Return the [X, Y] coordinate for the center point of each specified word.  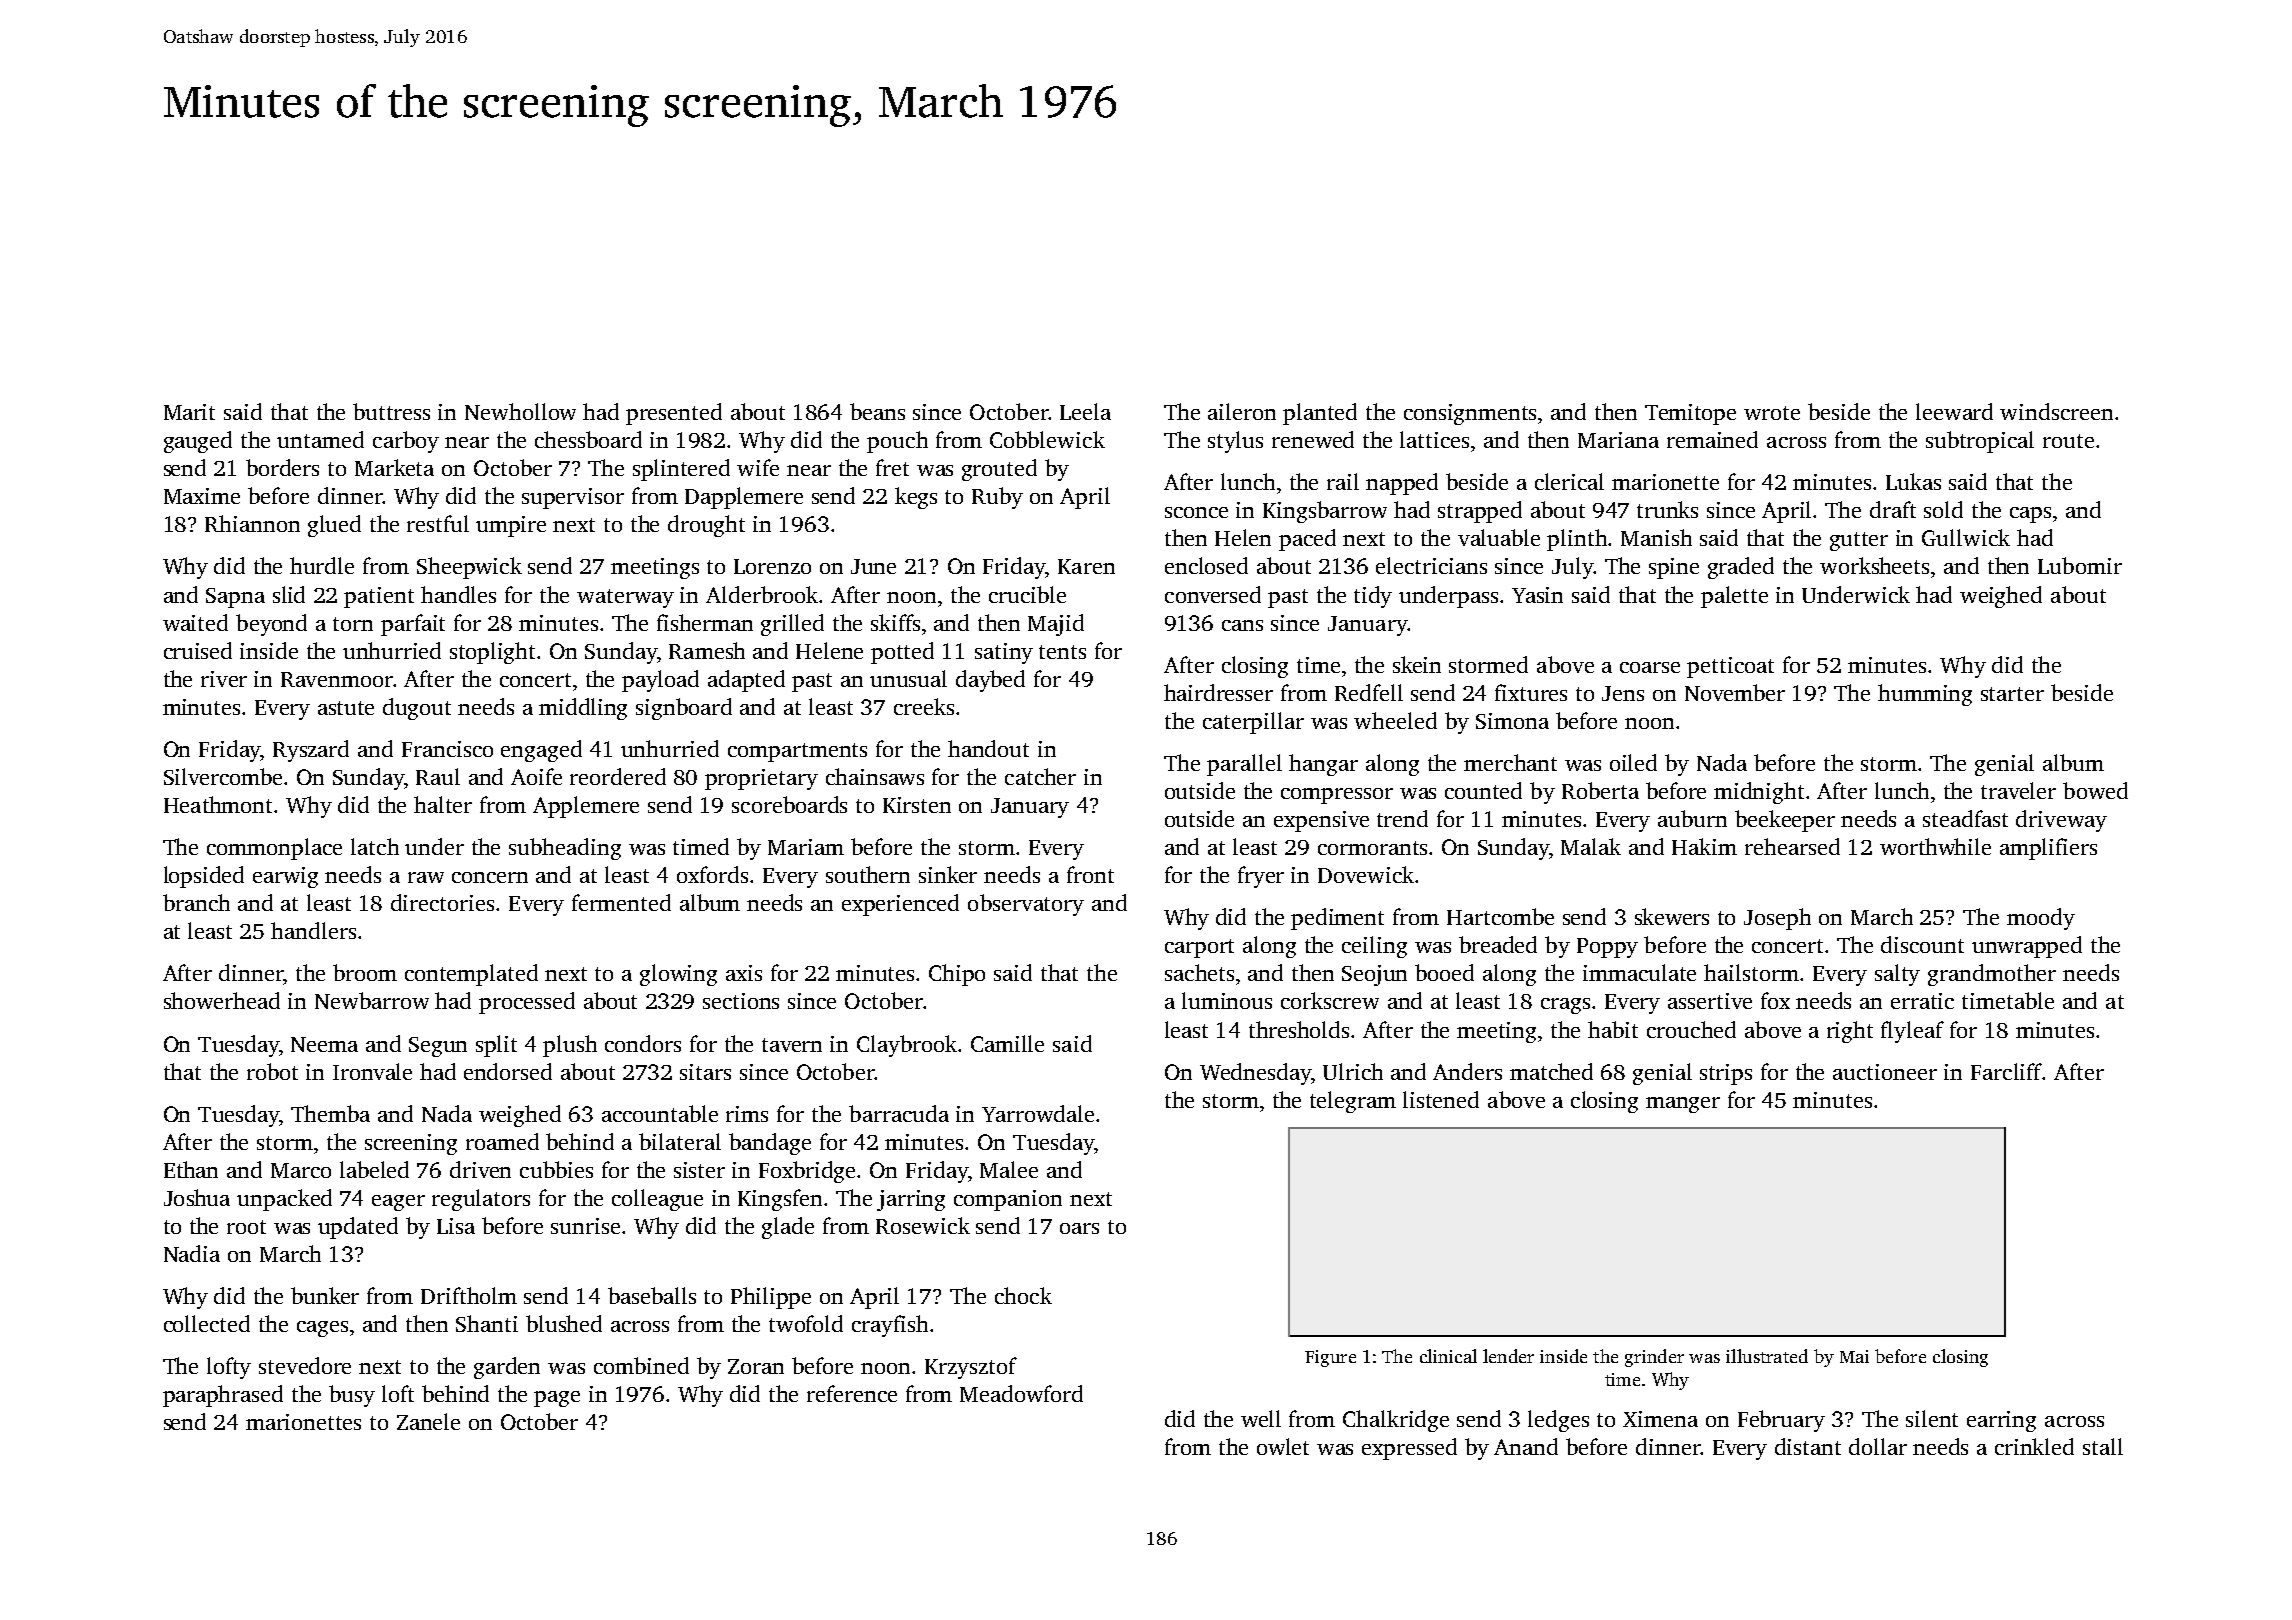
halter [443, 804]
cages [322, 1329]
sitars [705, 1072]
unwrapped [2027, 947]
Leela [1085, 411]
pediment [1337, 919]
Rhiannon [252, 523]
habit [1613, 1029]
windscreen [2056, 411]
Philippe [771, 1298]
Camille [1007, 1043]
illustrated [1767, 1356]
